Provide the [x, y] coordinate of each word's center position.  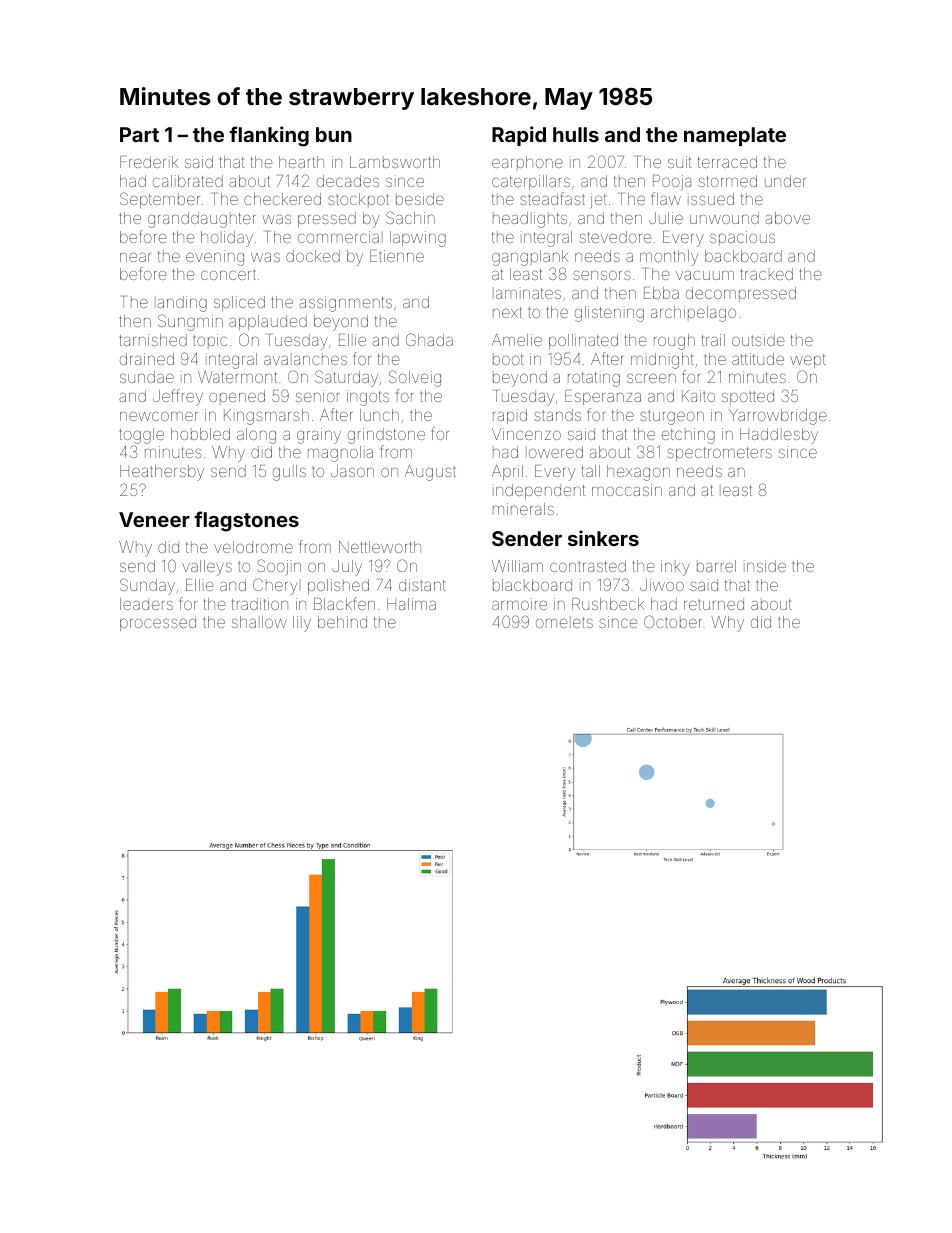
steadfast [552, 198]
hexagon [638, 473]
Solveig [415, 378]
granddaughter [201, 220]
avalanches [305, 359]
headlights [530, 220]
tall [591, 471]
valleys [207, 568]
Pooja [672, 183]
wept [808, 361]
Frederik [149, 162]
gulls [289, 473]
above [787, 218]
